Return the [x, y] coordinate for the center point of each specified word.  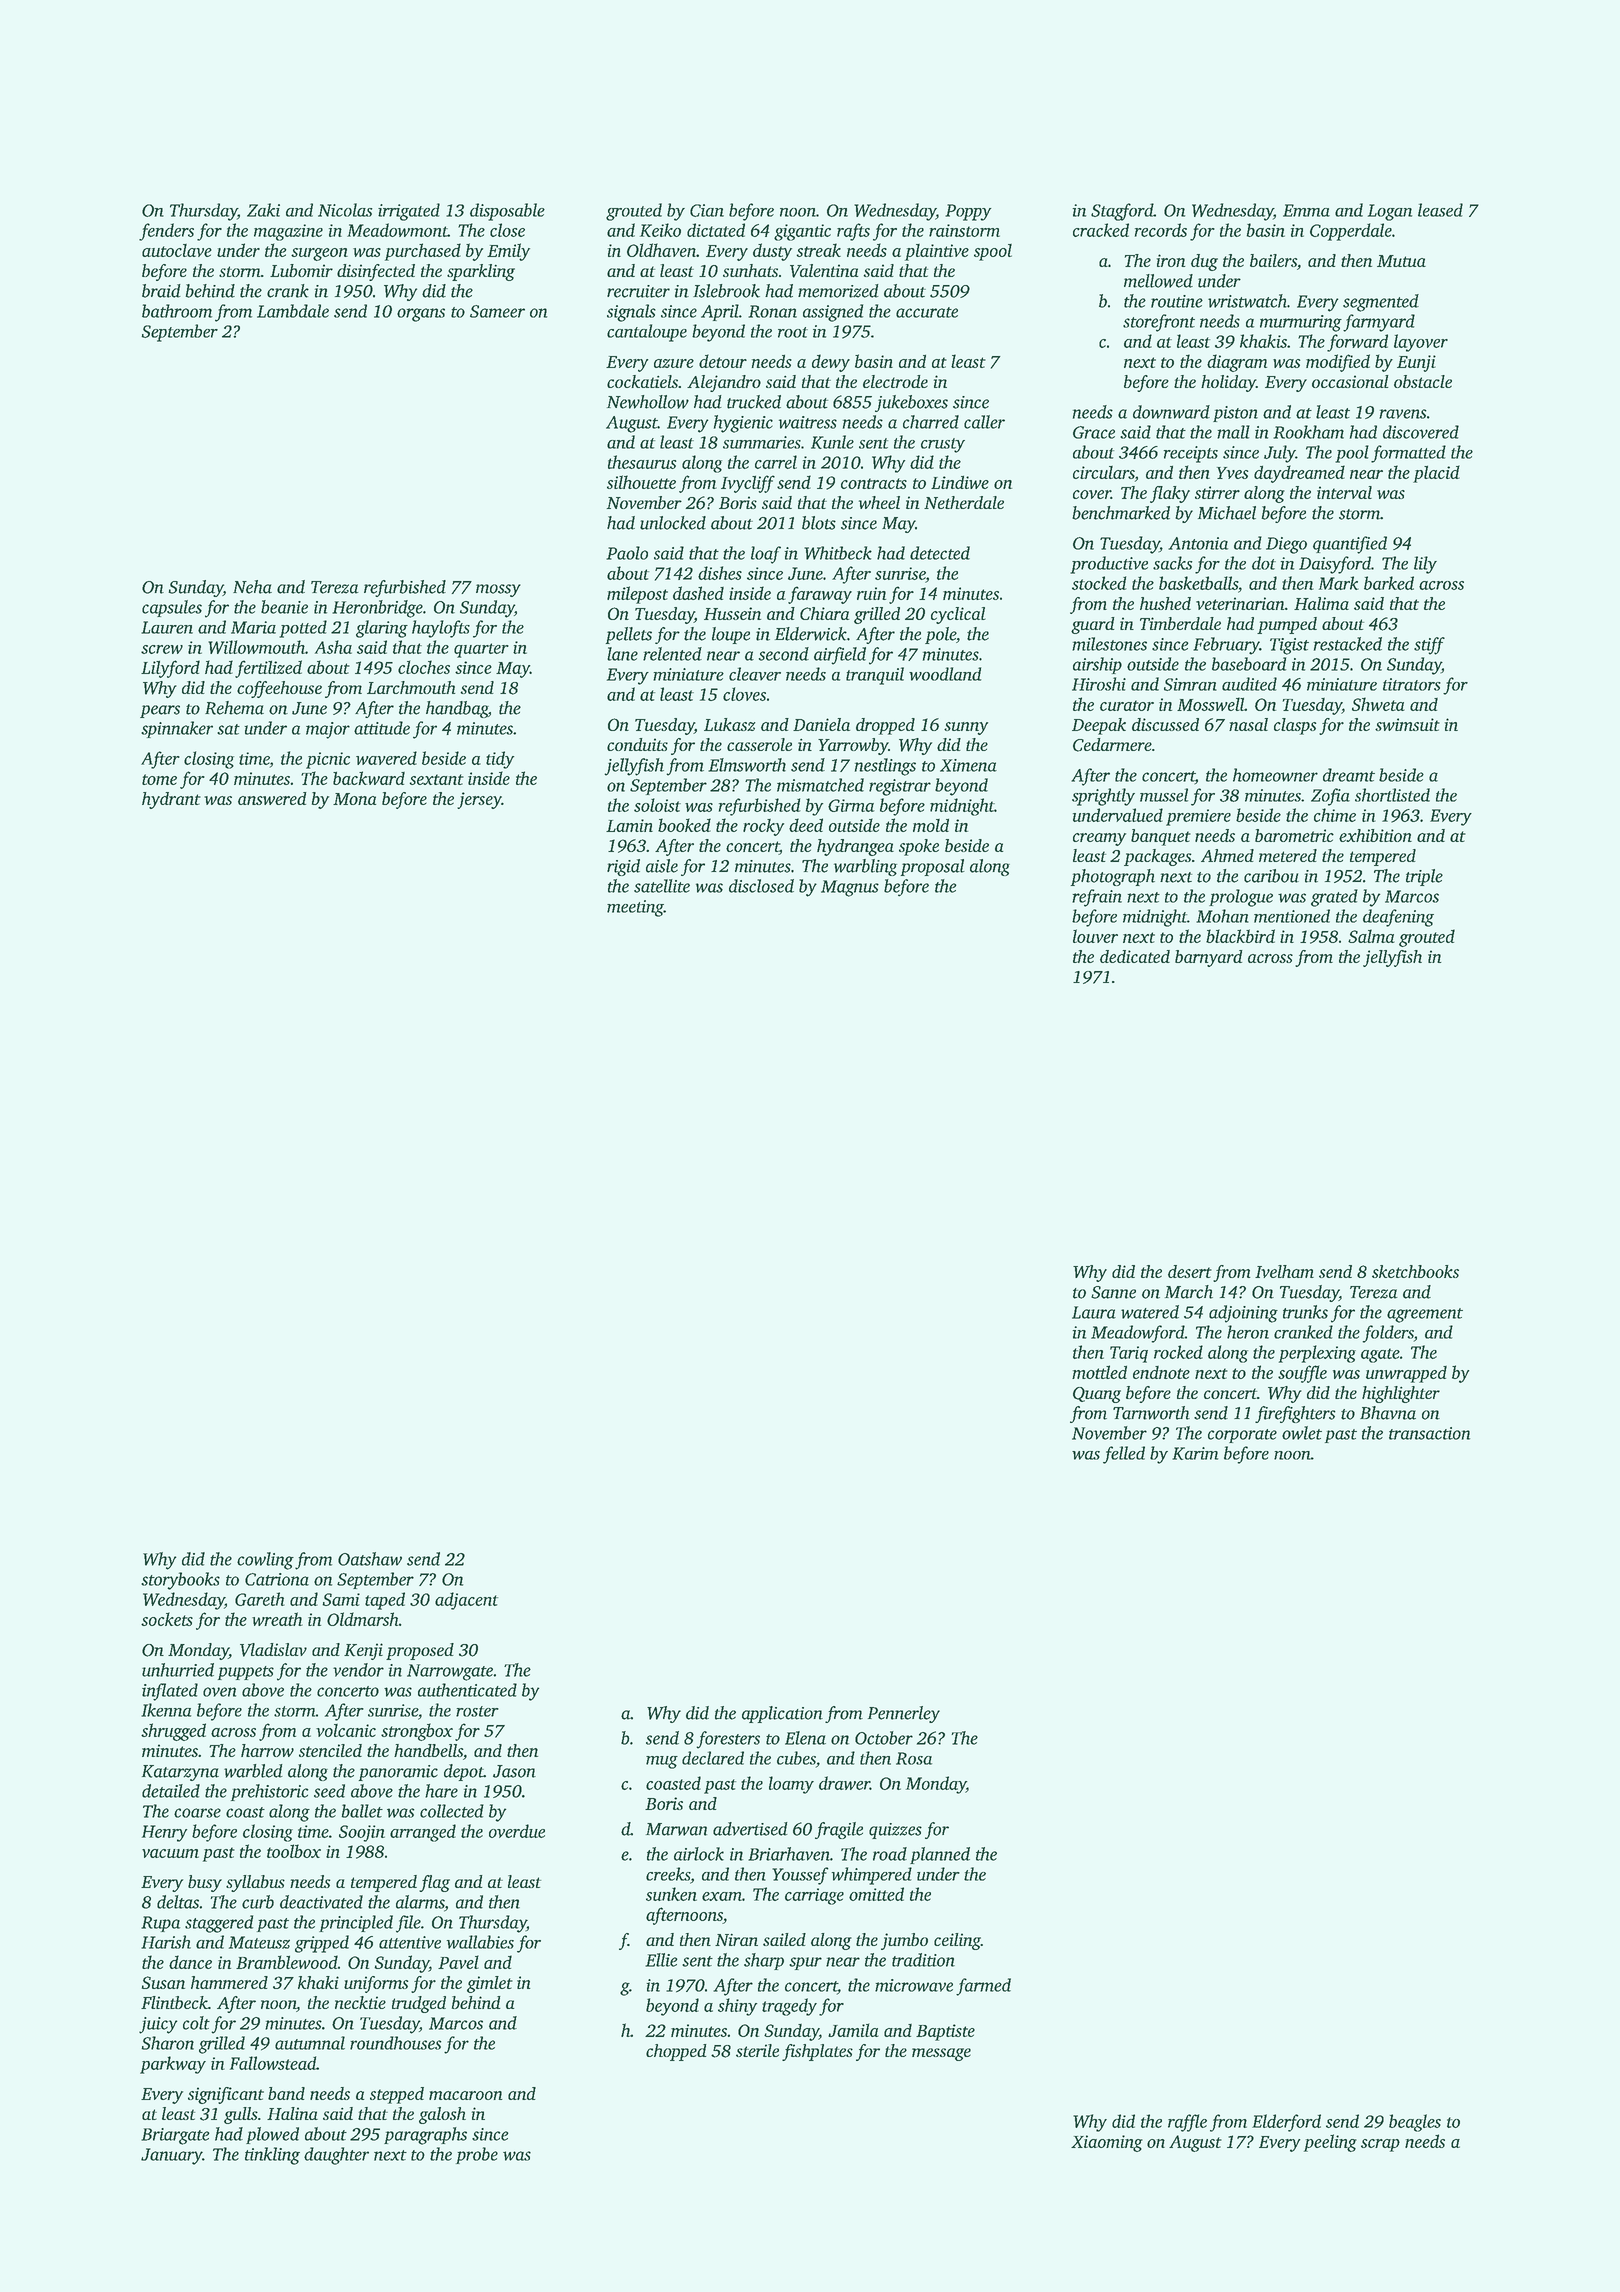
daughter [336, 2156]
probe [477, 2155]
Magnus [850, 888]
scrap [1380, 2145]
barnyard [1209, 958]
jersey [479, 800]
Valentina [824, 271]
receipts [1191, 454]
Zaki [263, 210]
